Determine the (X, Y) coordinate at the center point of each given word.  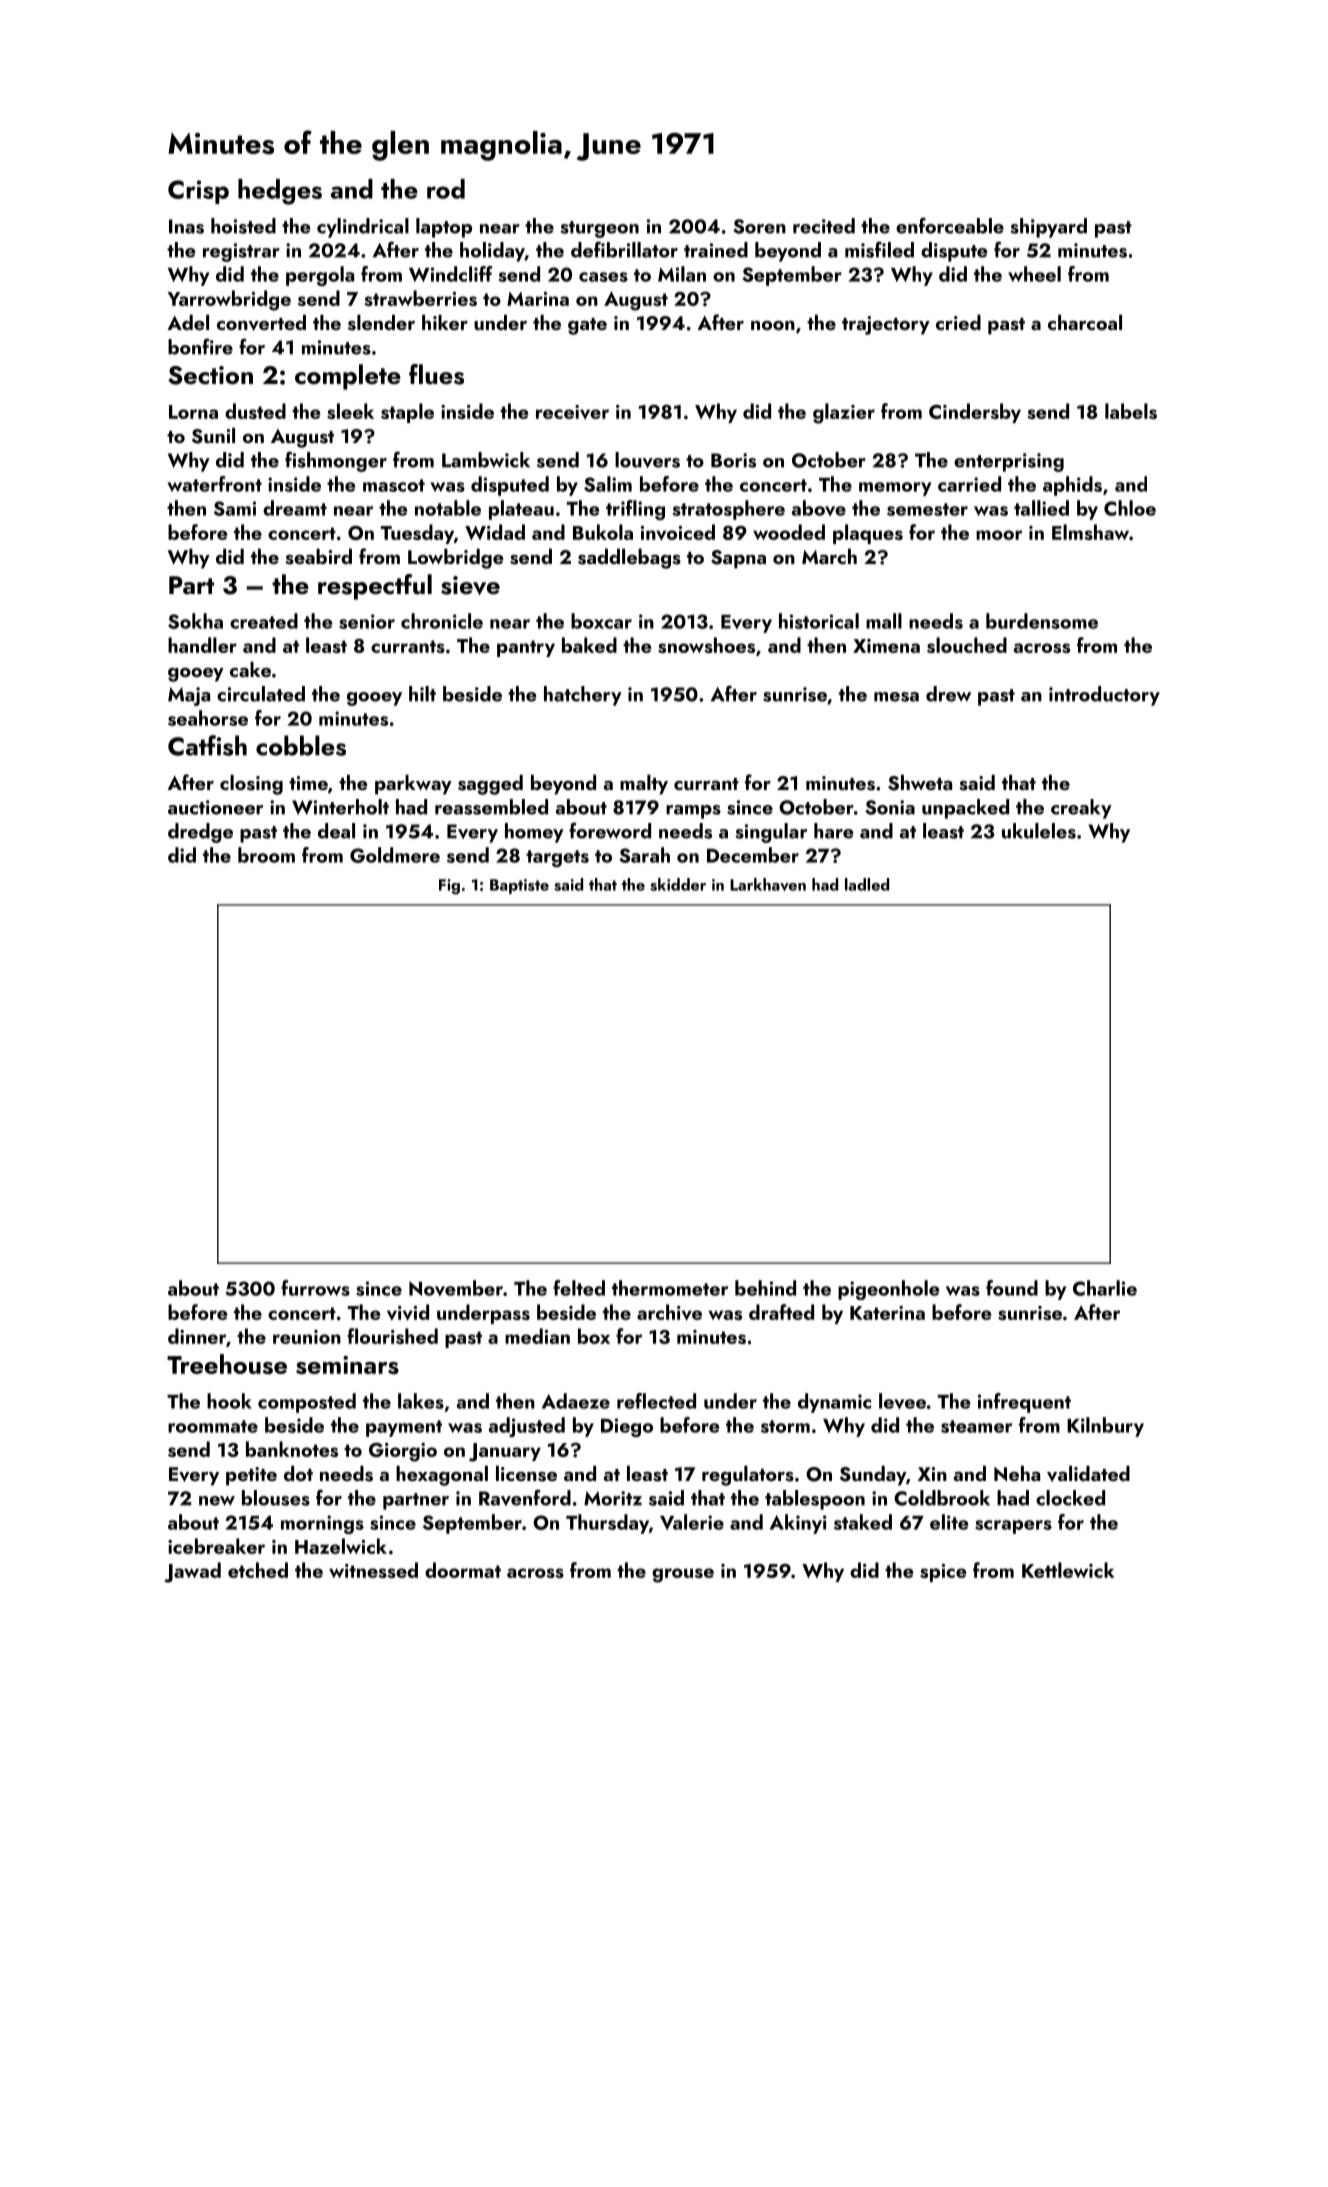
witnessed (373, 1570)
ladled (867, 884)
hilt (422, 694)
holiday (492, 252)
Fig (449, 887)
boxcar (601, 621)
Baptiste (519, 886)
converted (261, 323)
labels (1131, 411)
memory (895, 489)
